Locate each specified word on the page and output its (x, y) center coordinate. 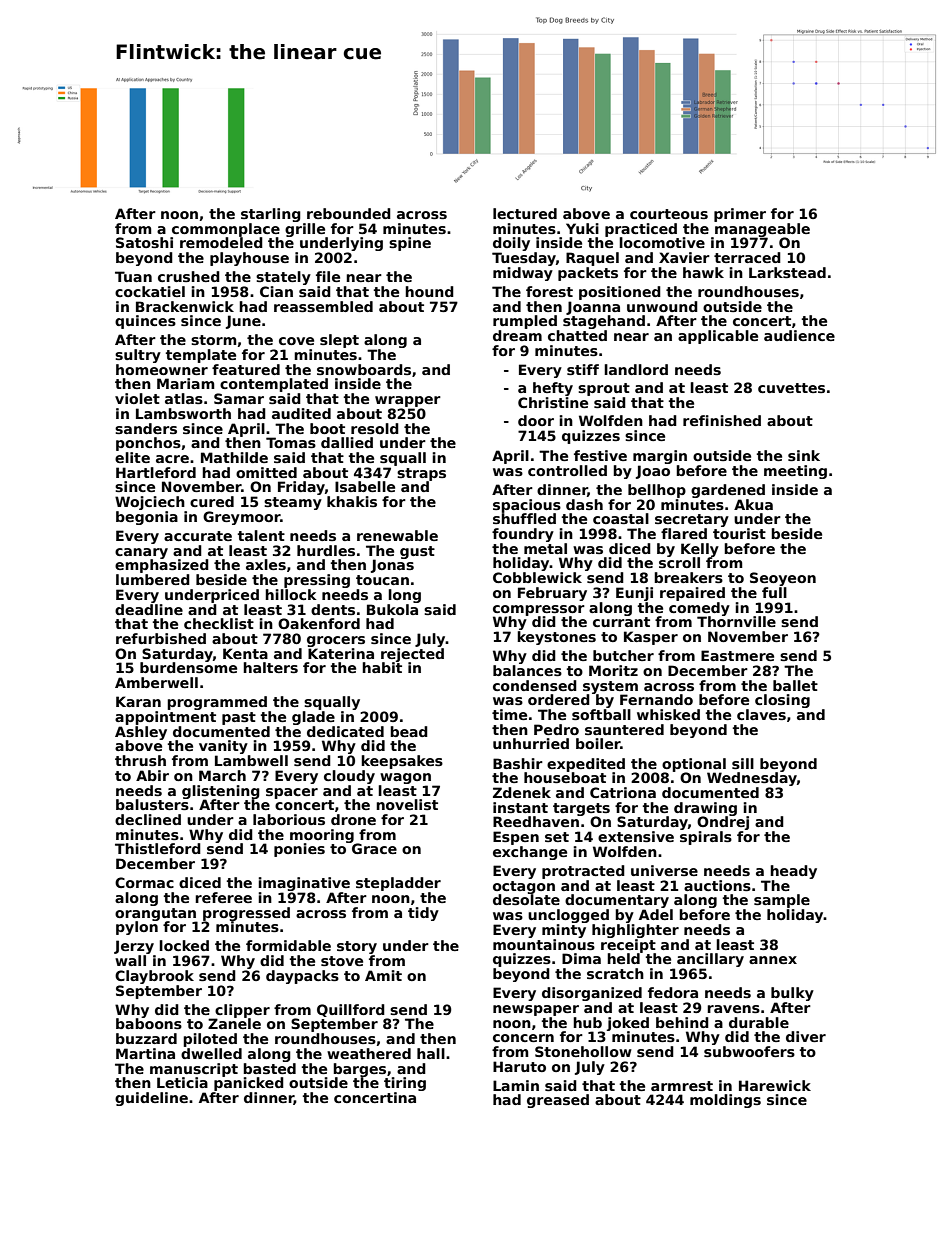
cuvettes (791, 388)
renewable (397, 535)
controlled (567, 470)
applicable (718, 337)
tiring (405, 1084)
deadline (149, 609)
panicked (249, 1084)
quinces (145, 322)
